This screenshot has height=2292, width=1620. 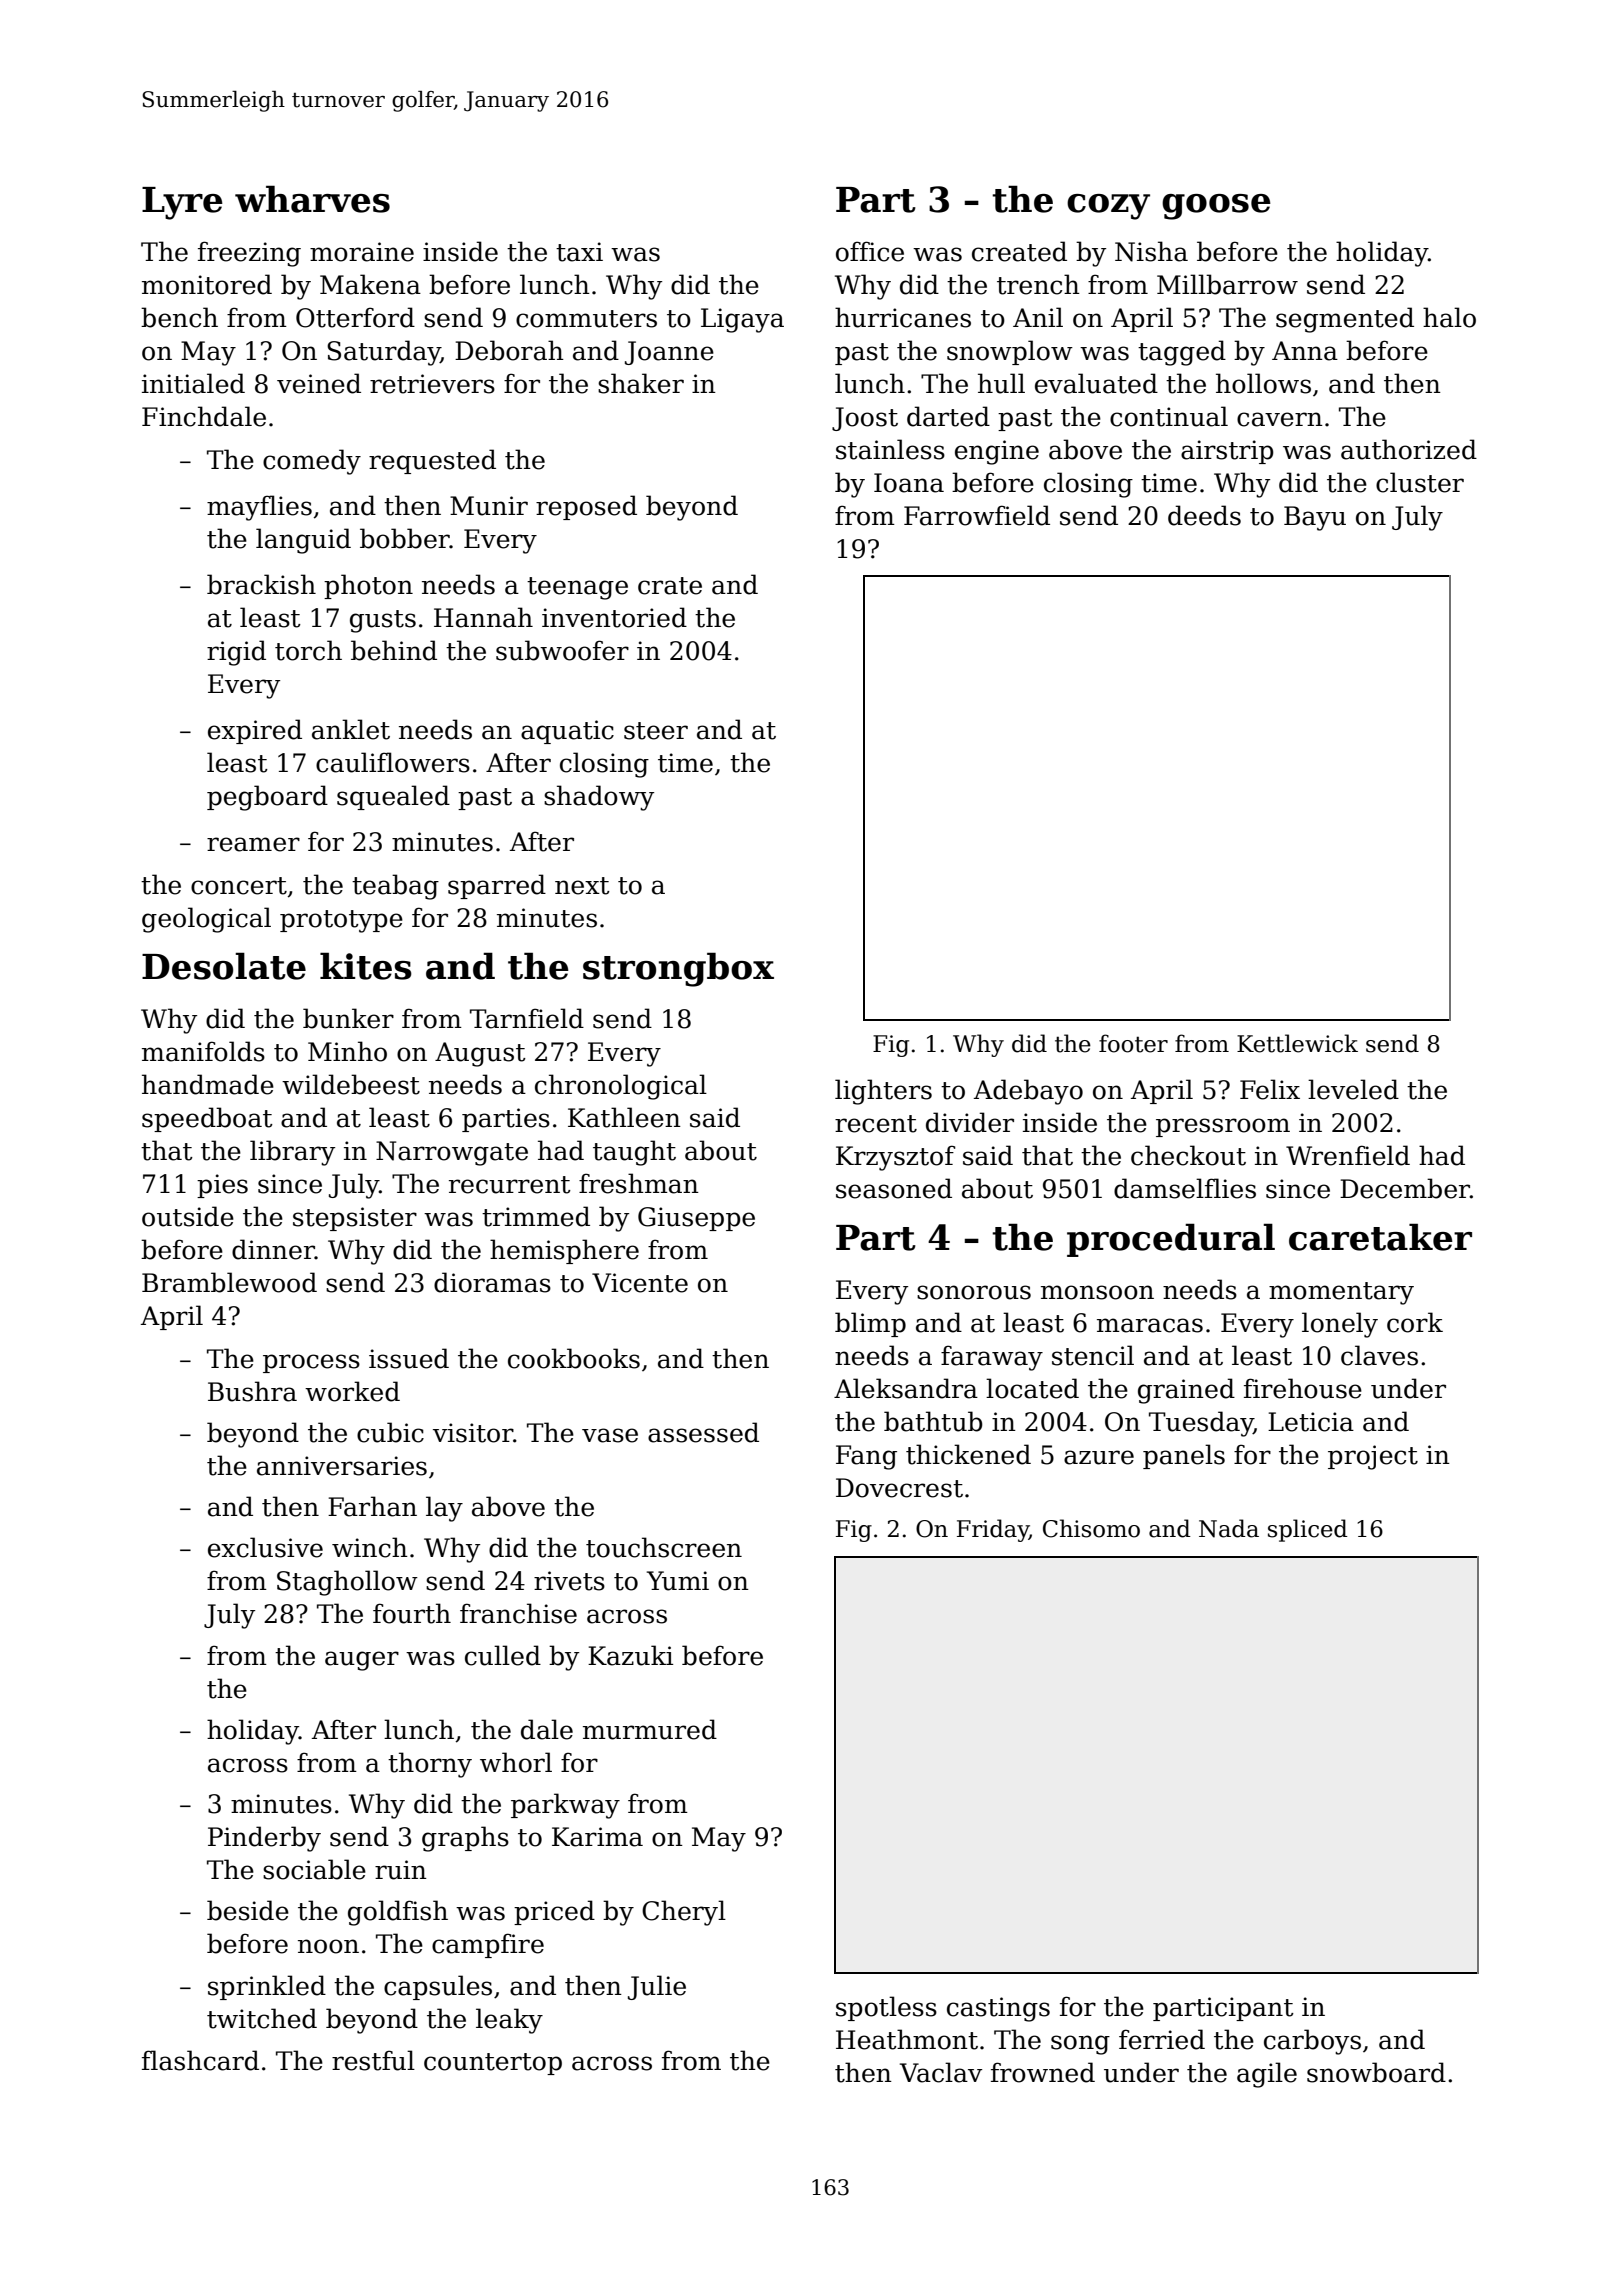 I want to click on carboys, so click(x=1312, y=2042).
